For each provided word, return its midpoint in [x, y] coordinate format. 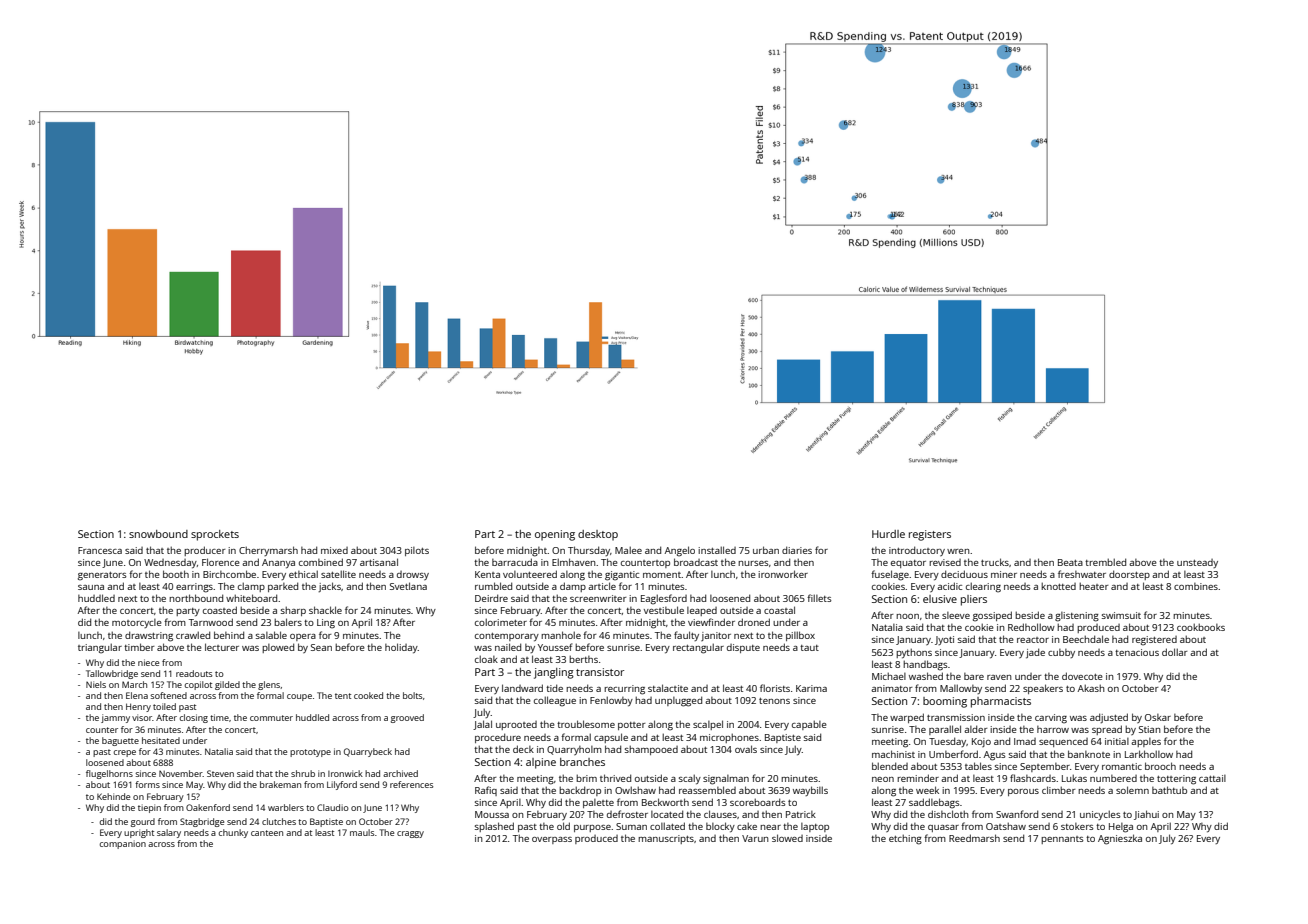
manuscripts [666, 839]
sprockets [215, 535]
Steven [220, 773]
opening [555, 535]
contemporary [507, 637]
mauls [362, 832]
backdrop [580, 791]
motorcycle [137, 623]
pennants [1062, 840]
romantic [1122, 766]
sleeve [956, 615]
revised [945, 562]
